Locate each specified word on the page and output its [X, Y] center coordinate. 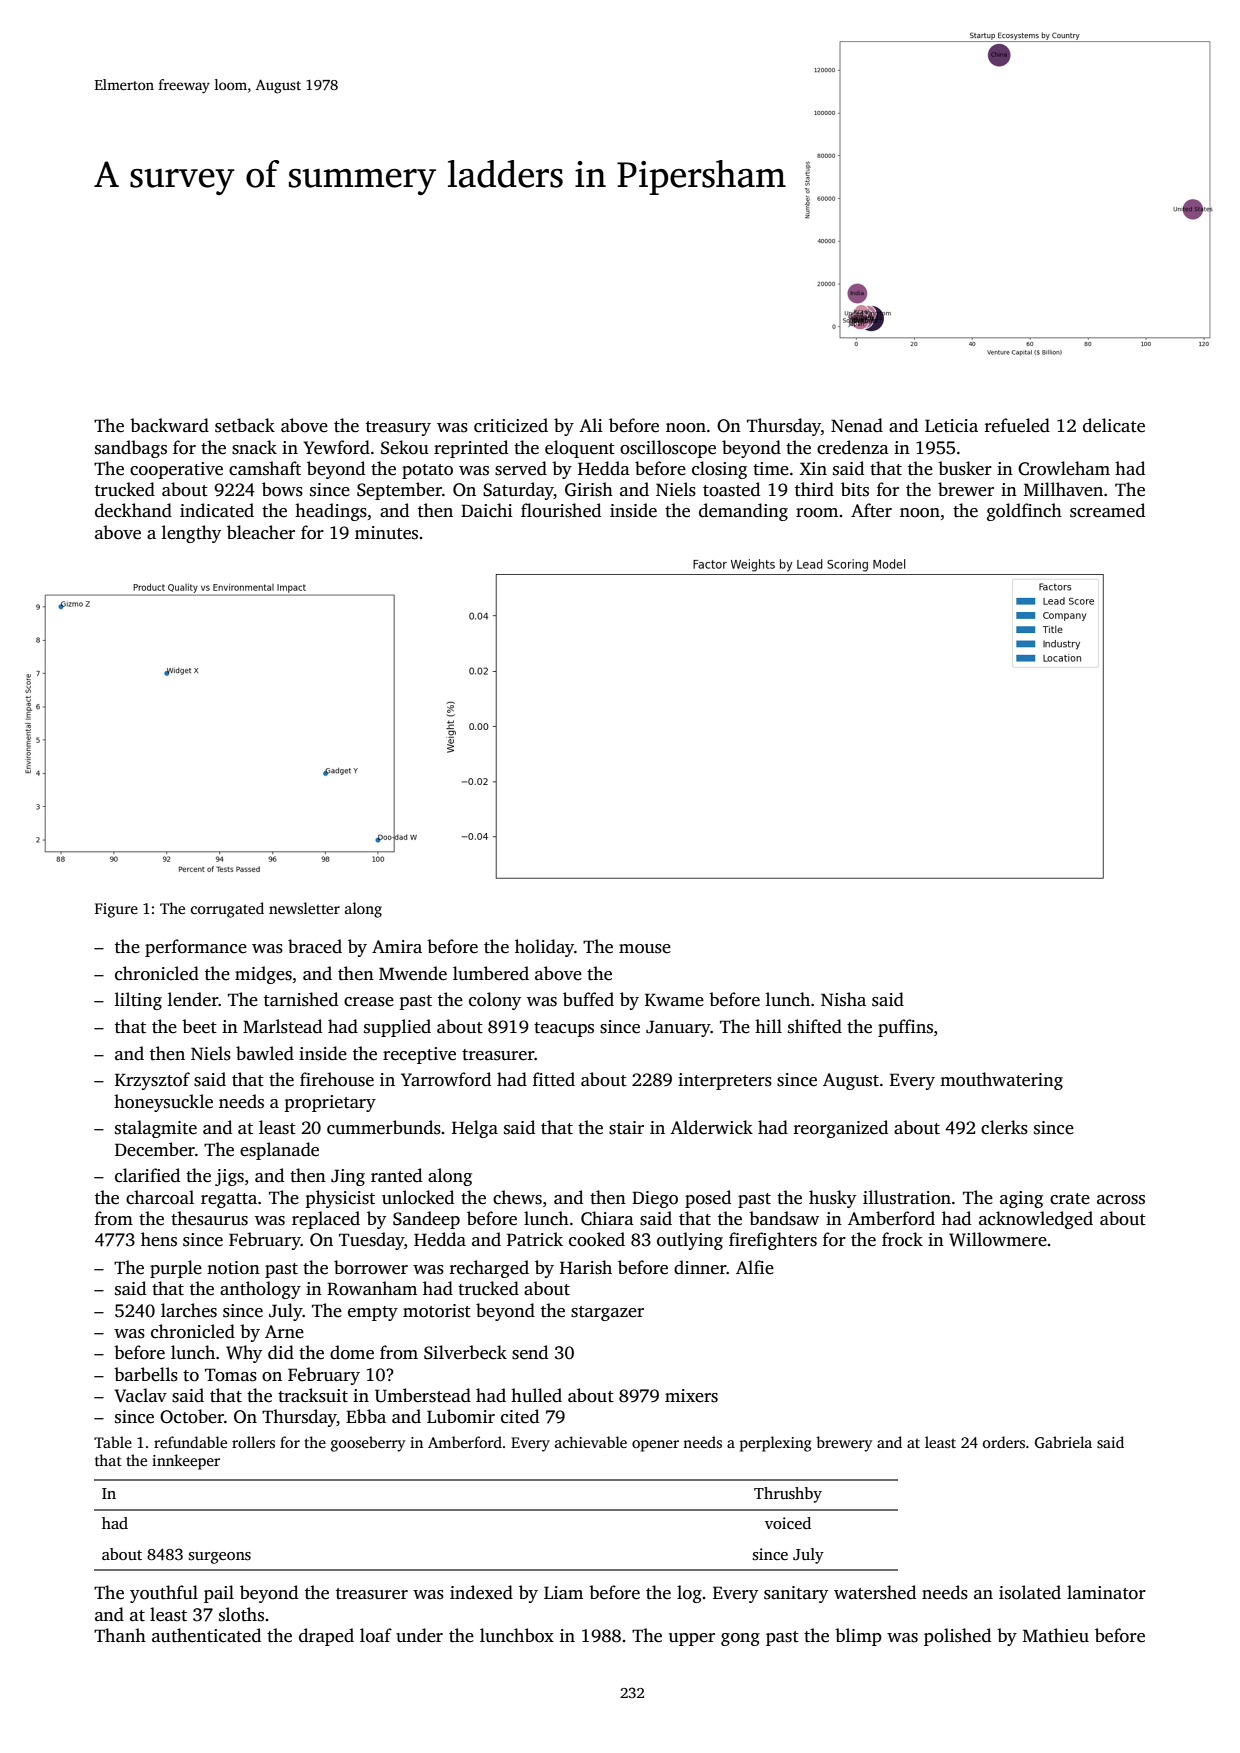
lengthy [191, 534]
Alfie [755, 1267]
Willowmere [998, 1239]
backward [169, 425]
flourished [561, 510]
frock [902, 1239]
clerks [1004, 1127]
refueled [1017, 425]
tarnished [301, 999]
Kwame [674, 1000]
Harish [586, 1267]
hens [159, 1239]
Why [244, 1354]
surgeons [220, 1558]
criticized [511, 425]
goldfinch [1024, 512]
